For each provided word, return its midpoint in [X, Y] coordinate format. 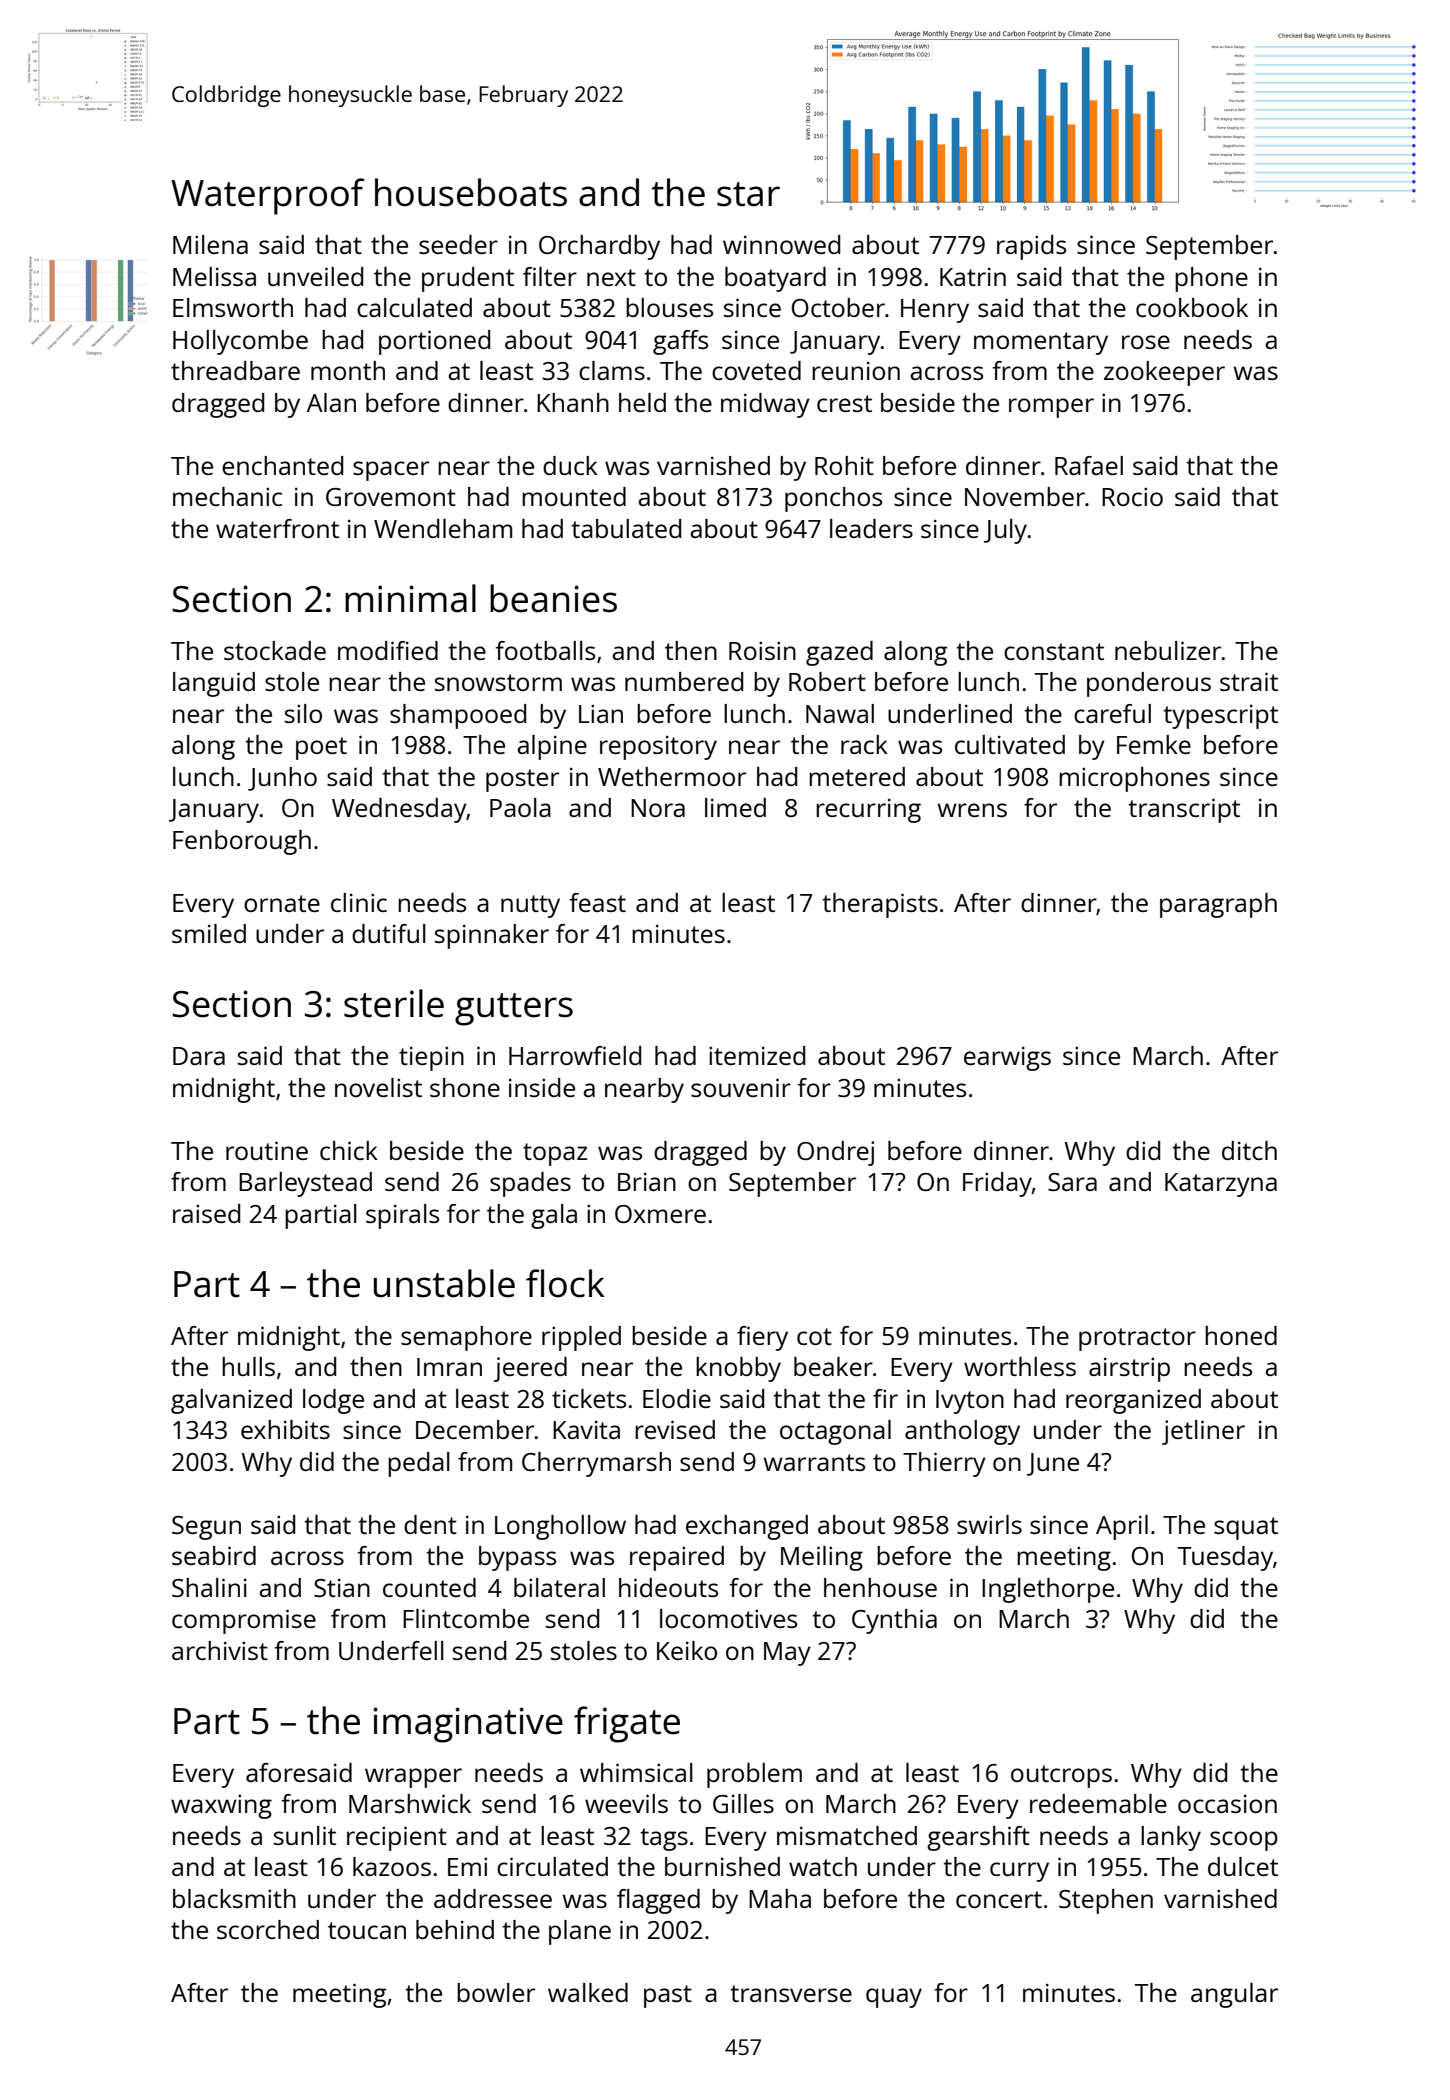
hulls [248, 1366]
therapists [880, 905]
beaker [833, 1366]
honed [1241, 1335]
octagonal [835, 1432]
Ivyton [970, 1402]
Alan [331, 402]
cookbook [1192, 307]
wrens [972, 810]
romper [1051, 408]
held [642, 402]
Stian [342, 1587]
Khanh [573, 402]
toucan [367, 1930]
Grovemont [391, 497]
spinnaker [492, 936]
